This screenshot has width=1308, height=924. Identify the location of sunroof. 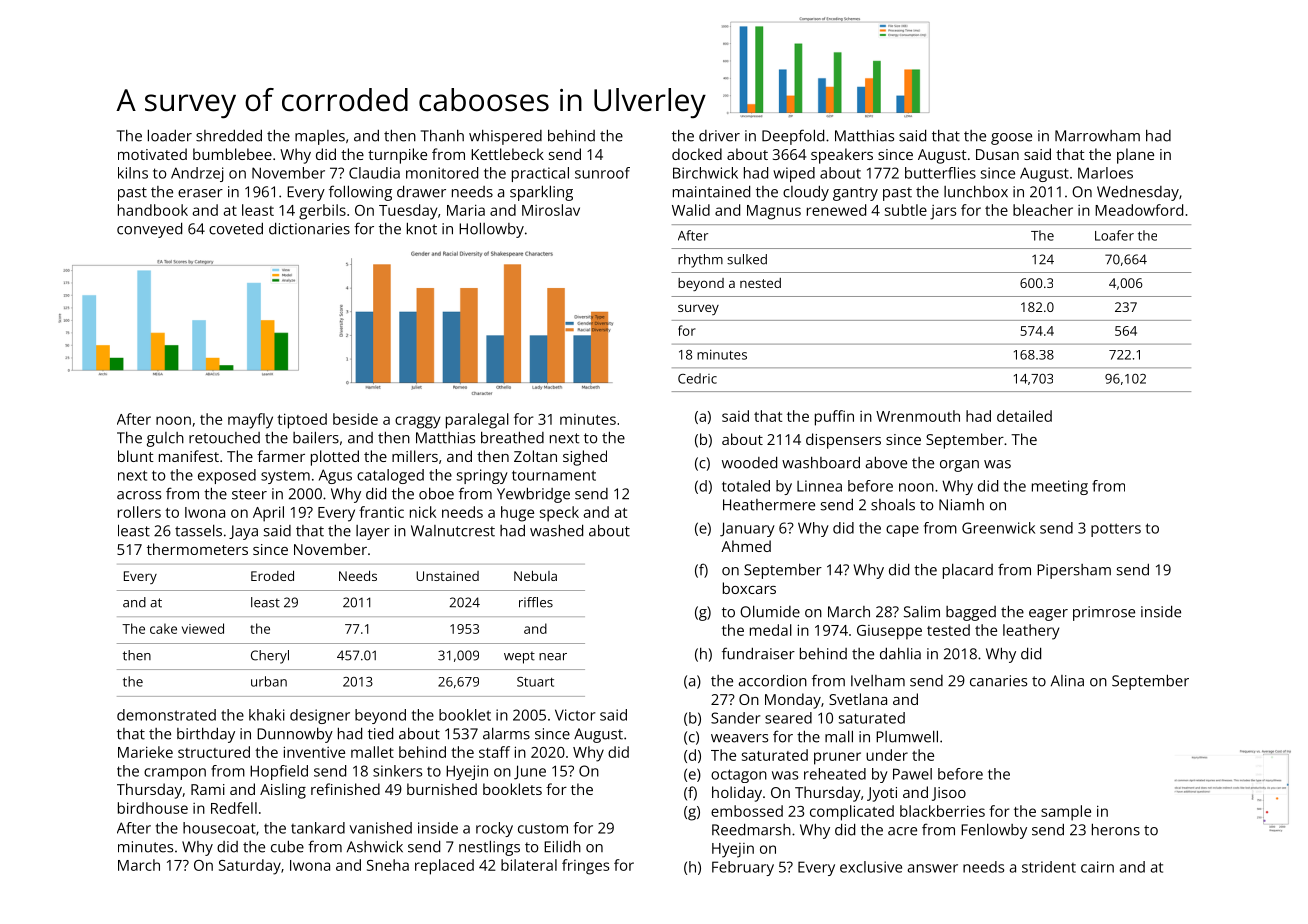
(602, 173).
